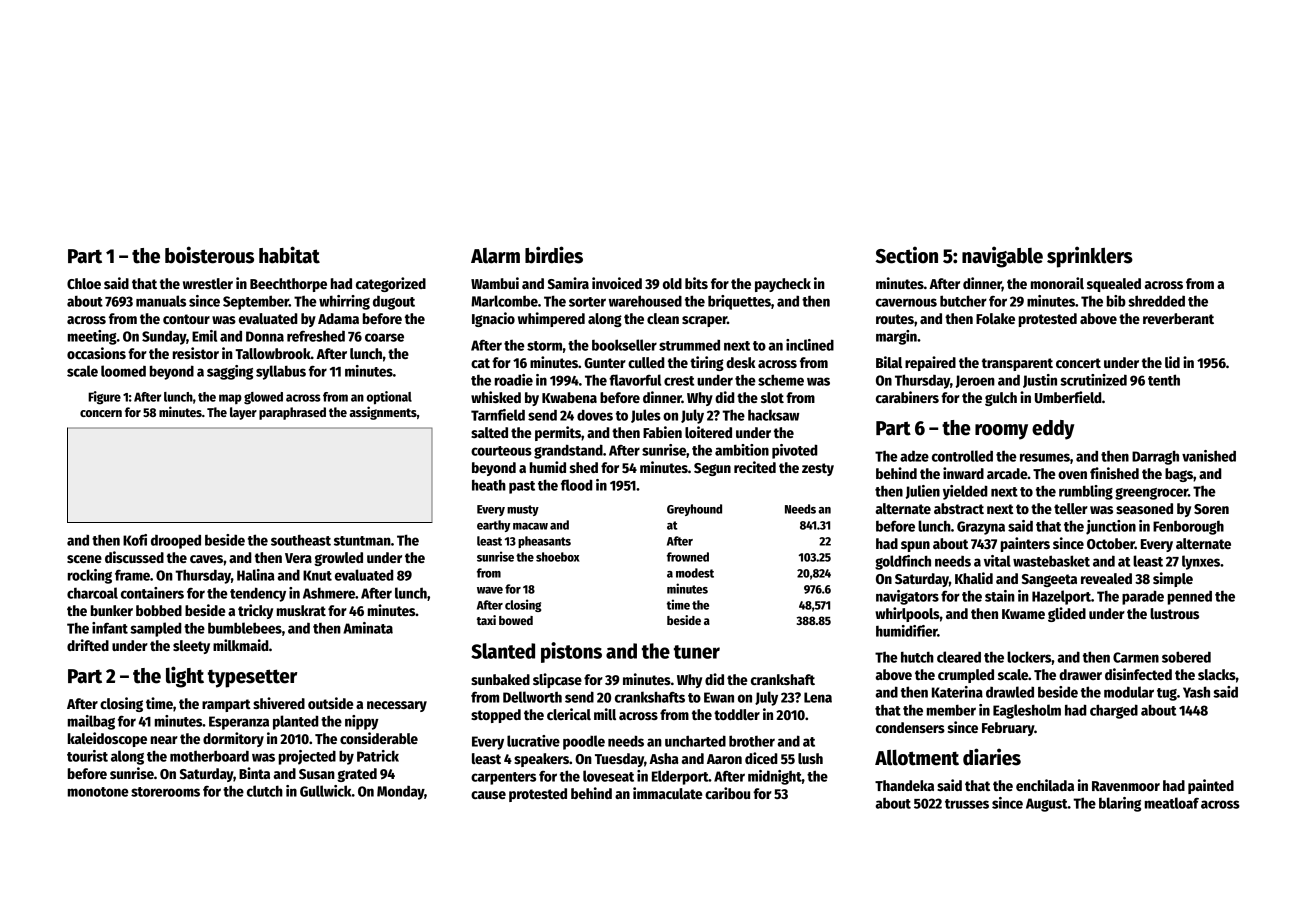 This screenshot has height=924, width=1308. What do you see at coordinates (967, 804) in the screenshot?
I see `trusses` at bounding box center [967, 804].
